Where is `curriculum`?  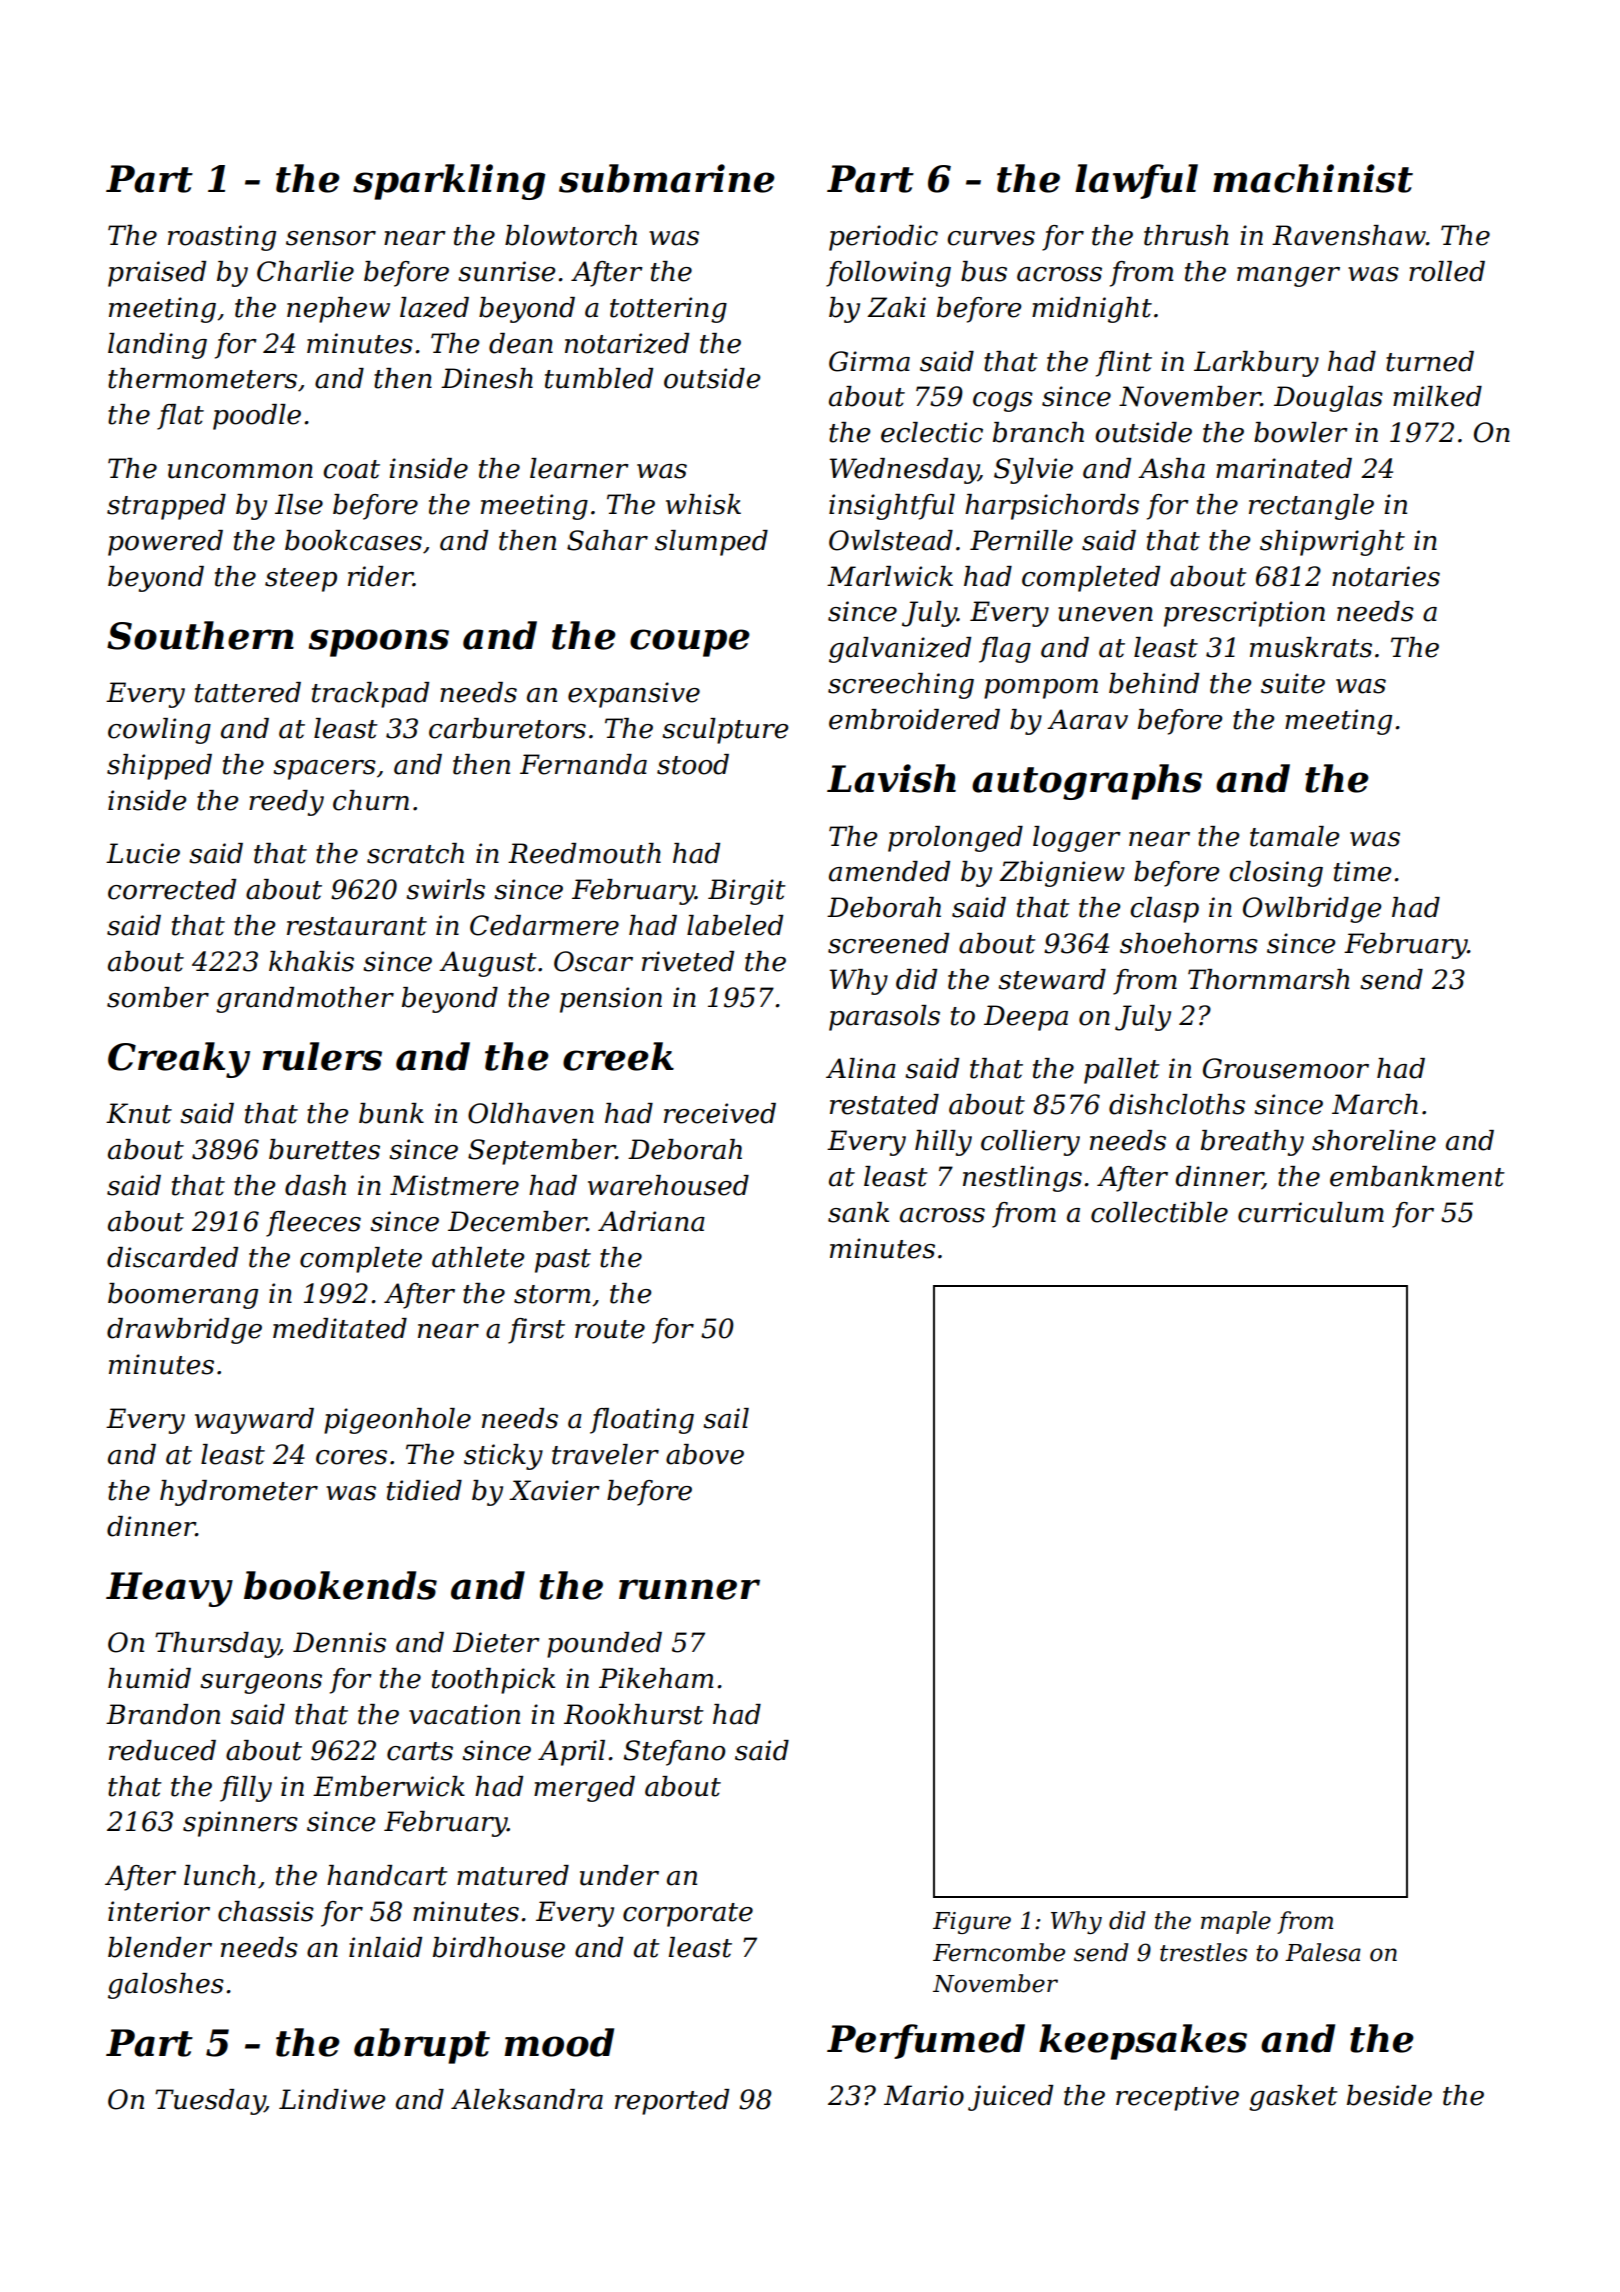
curriculum is located at coordinates (1311, 1212).
